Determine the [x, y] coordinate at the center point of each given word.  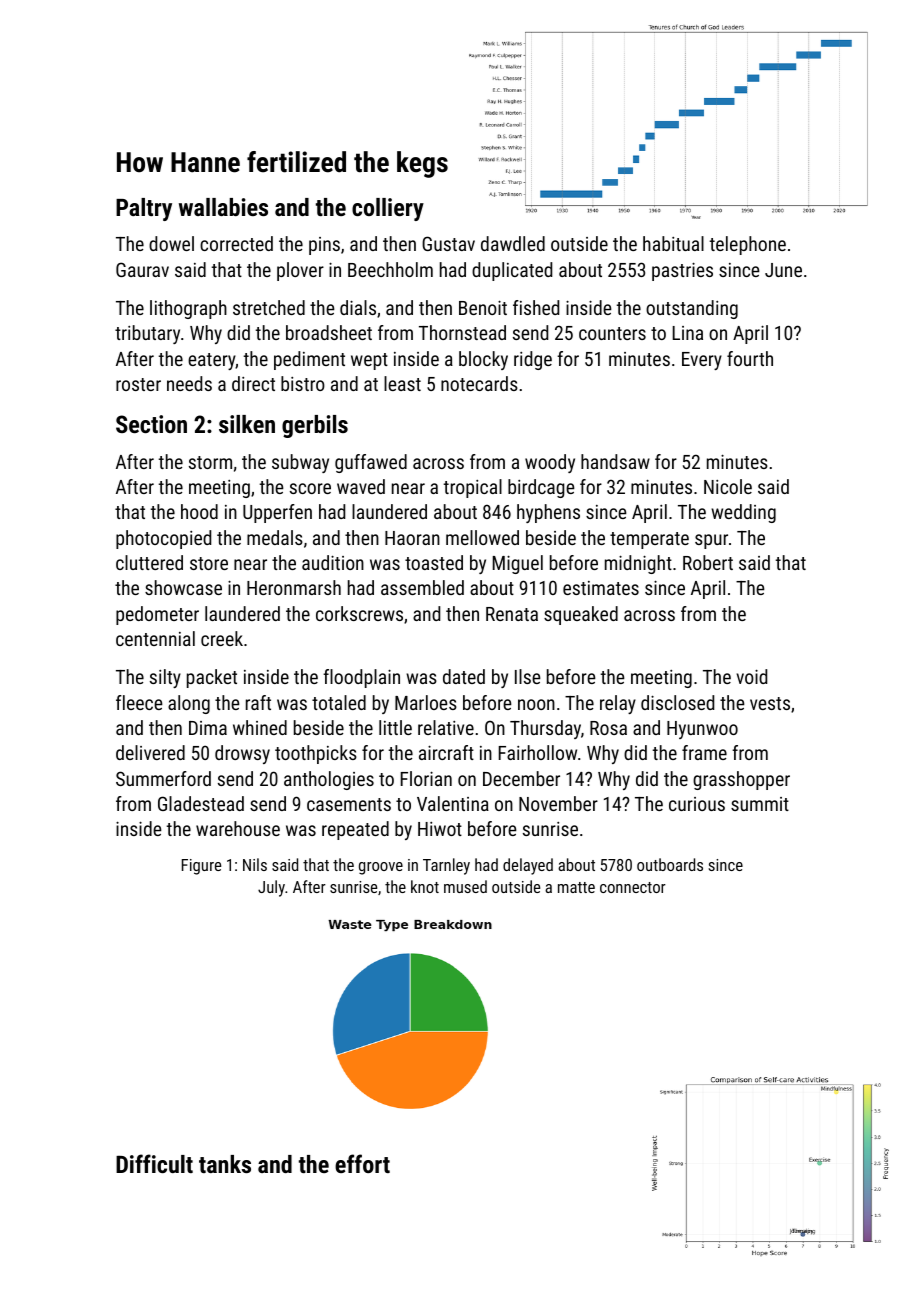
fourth [750, 358]
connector [633, 887]
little [395, 727]
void [751, 676]
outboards [670, 864]
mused [465, 886]
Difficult [154, 1163]
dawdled [513, 243]
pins [324, 246]
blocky [483, 360]
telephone [747, 245]
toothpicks [316, 754]
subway [300, 463]
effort [362, 1163]
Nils [255, 864]
